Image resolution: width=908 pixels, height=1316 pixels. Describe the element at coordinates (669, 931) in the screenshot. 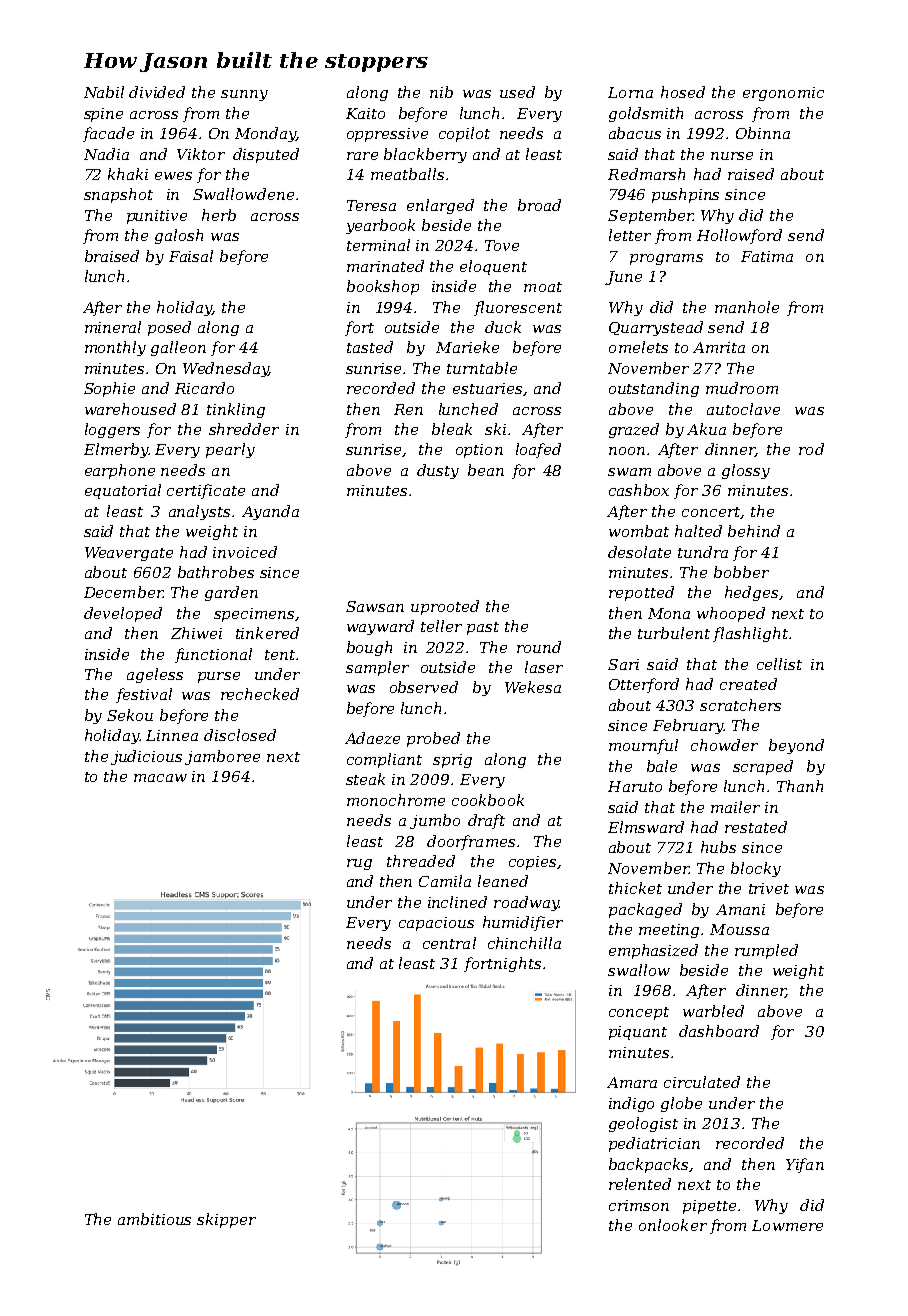

I see `meeting` at that location.
